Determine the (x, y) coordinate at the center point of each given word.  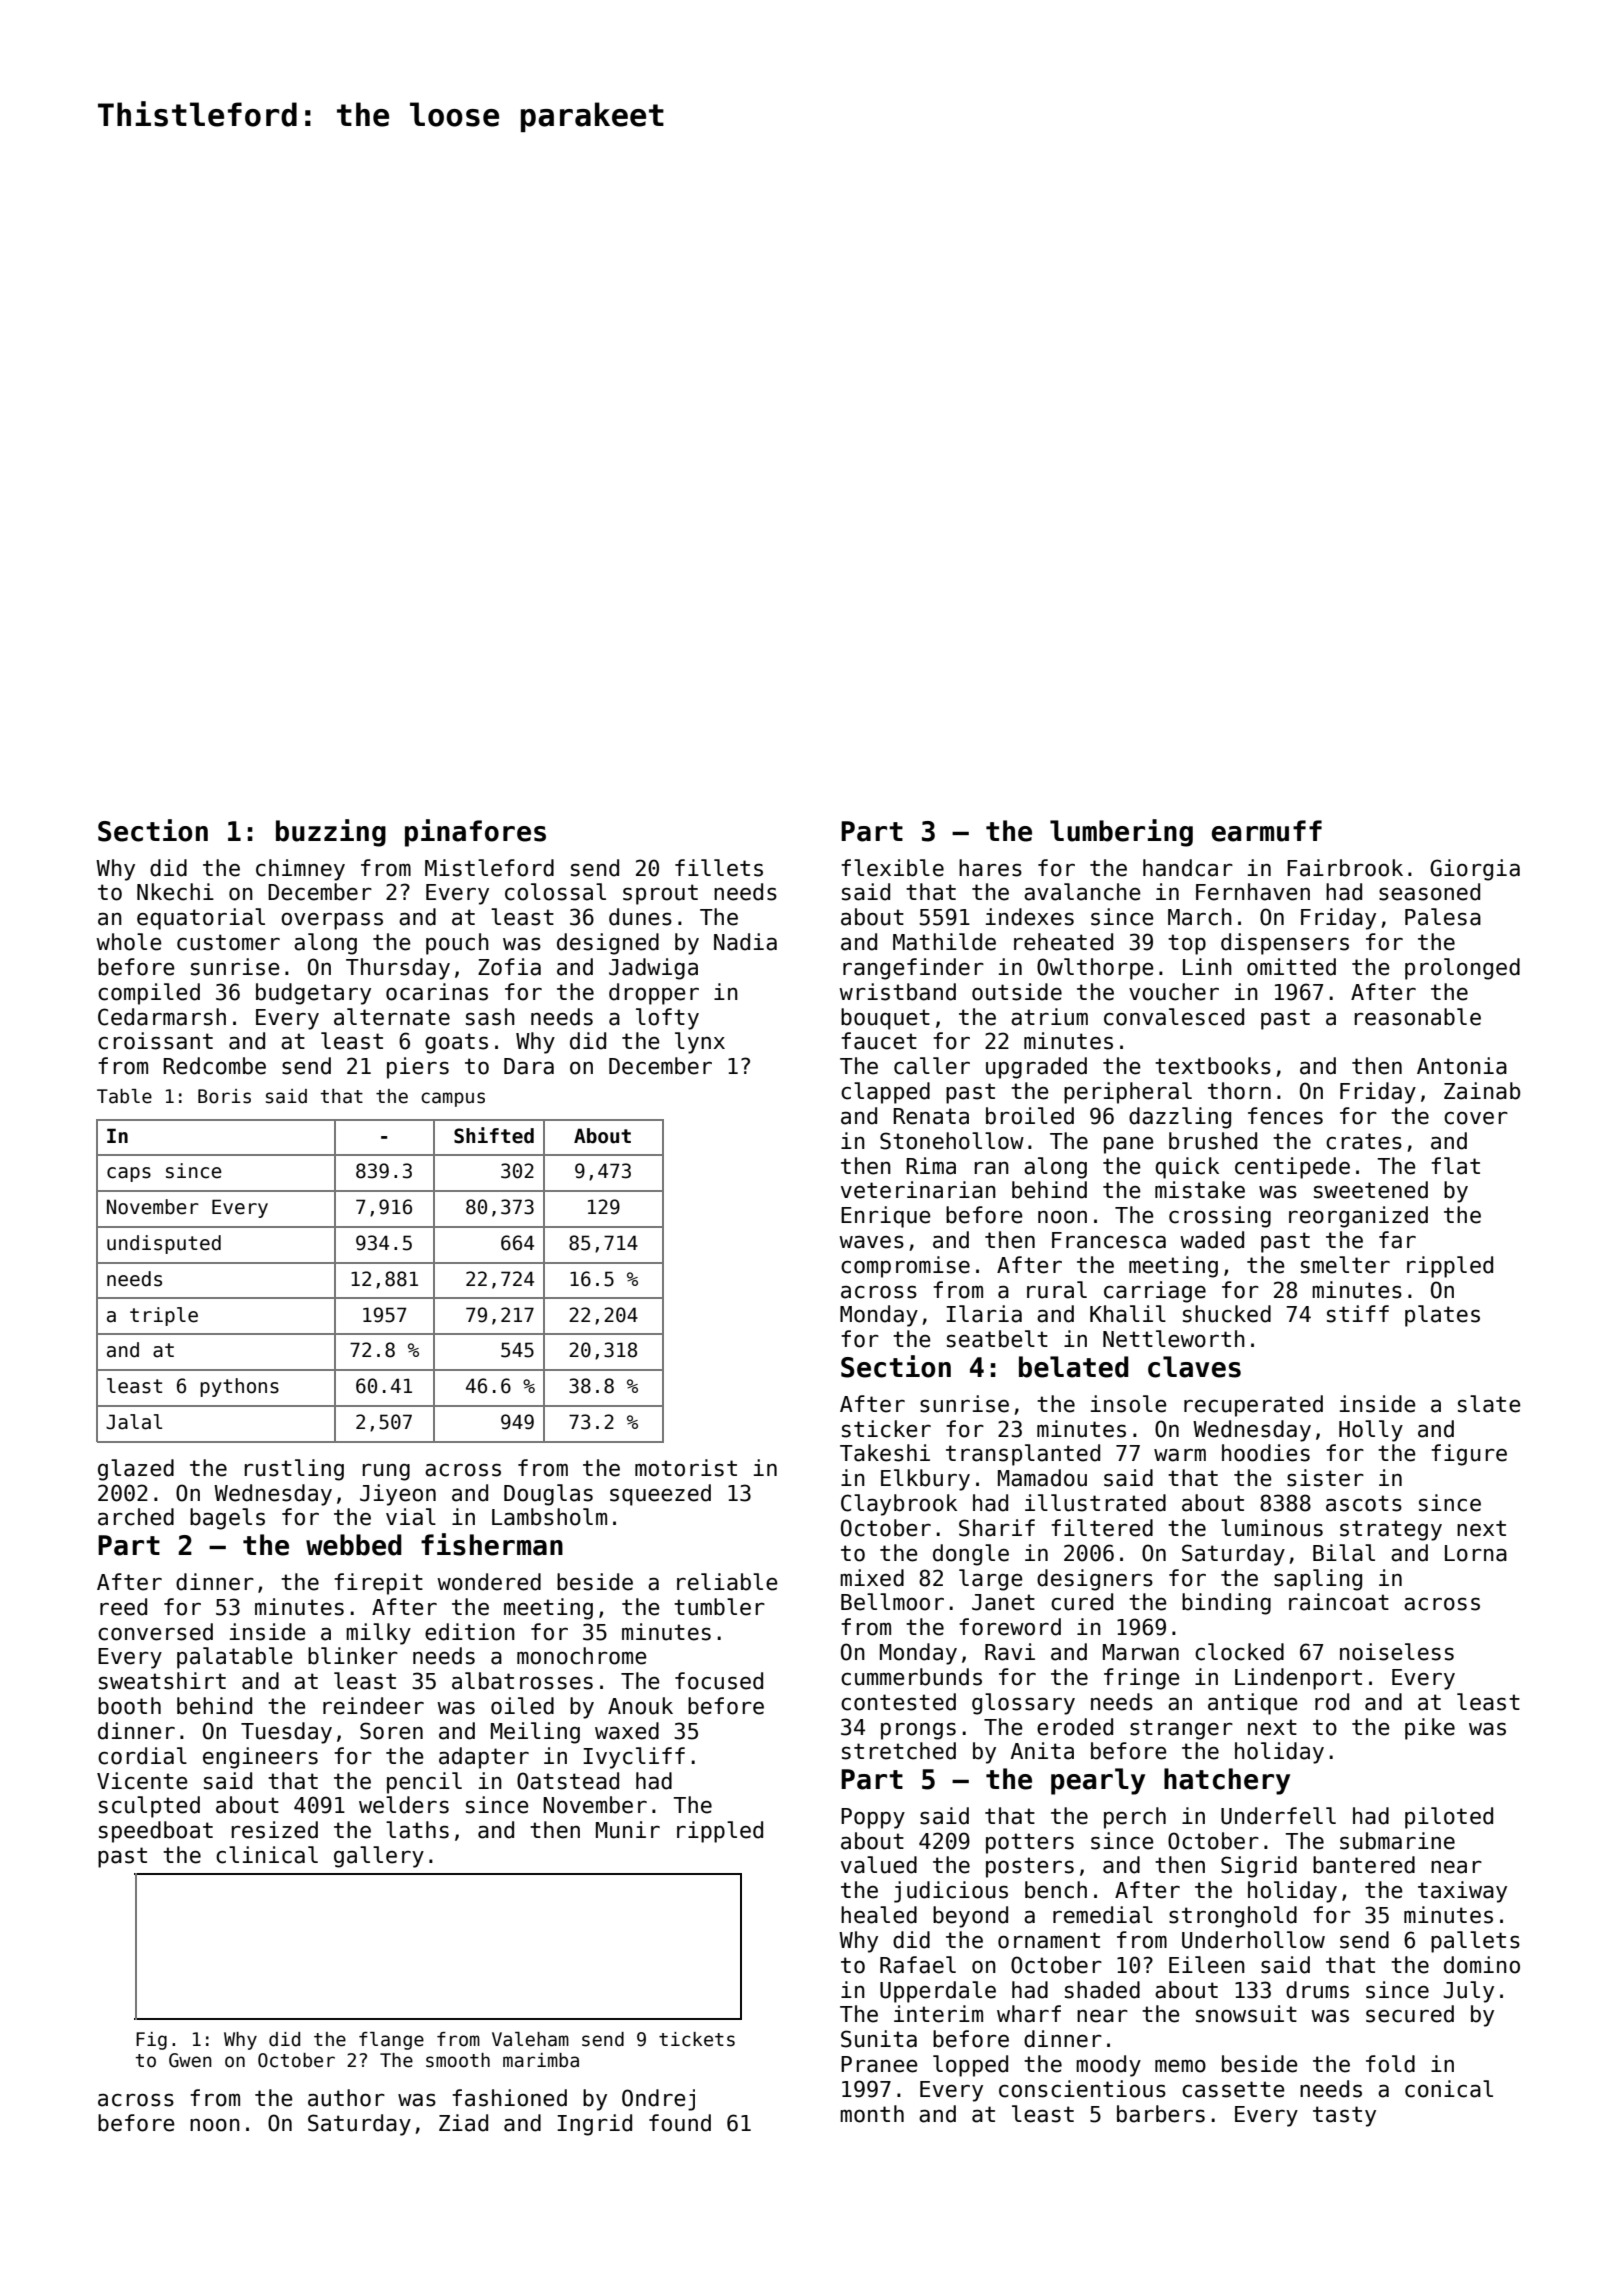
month (872, 2114)
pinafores (475, 833)
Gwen (190, 2060)
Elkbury (925, 1480)
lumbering (1121, 833)
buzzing (331, 833)
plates (1442, 1316)
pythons (239, 1387)
